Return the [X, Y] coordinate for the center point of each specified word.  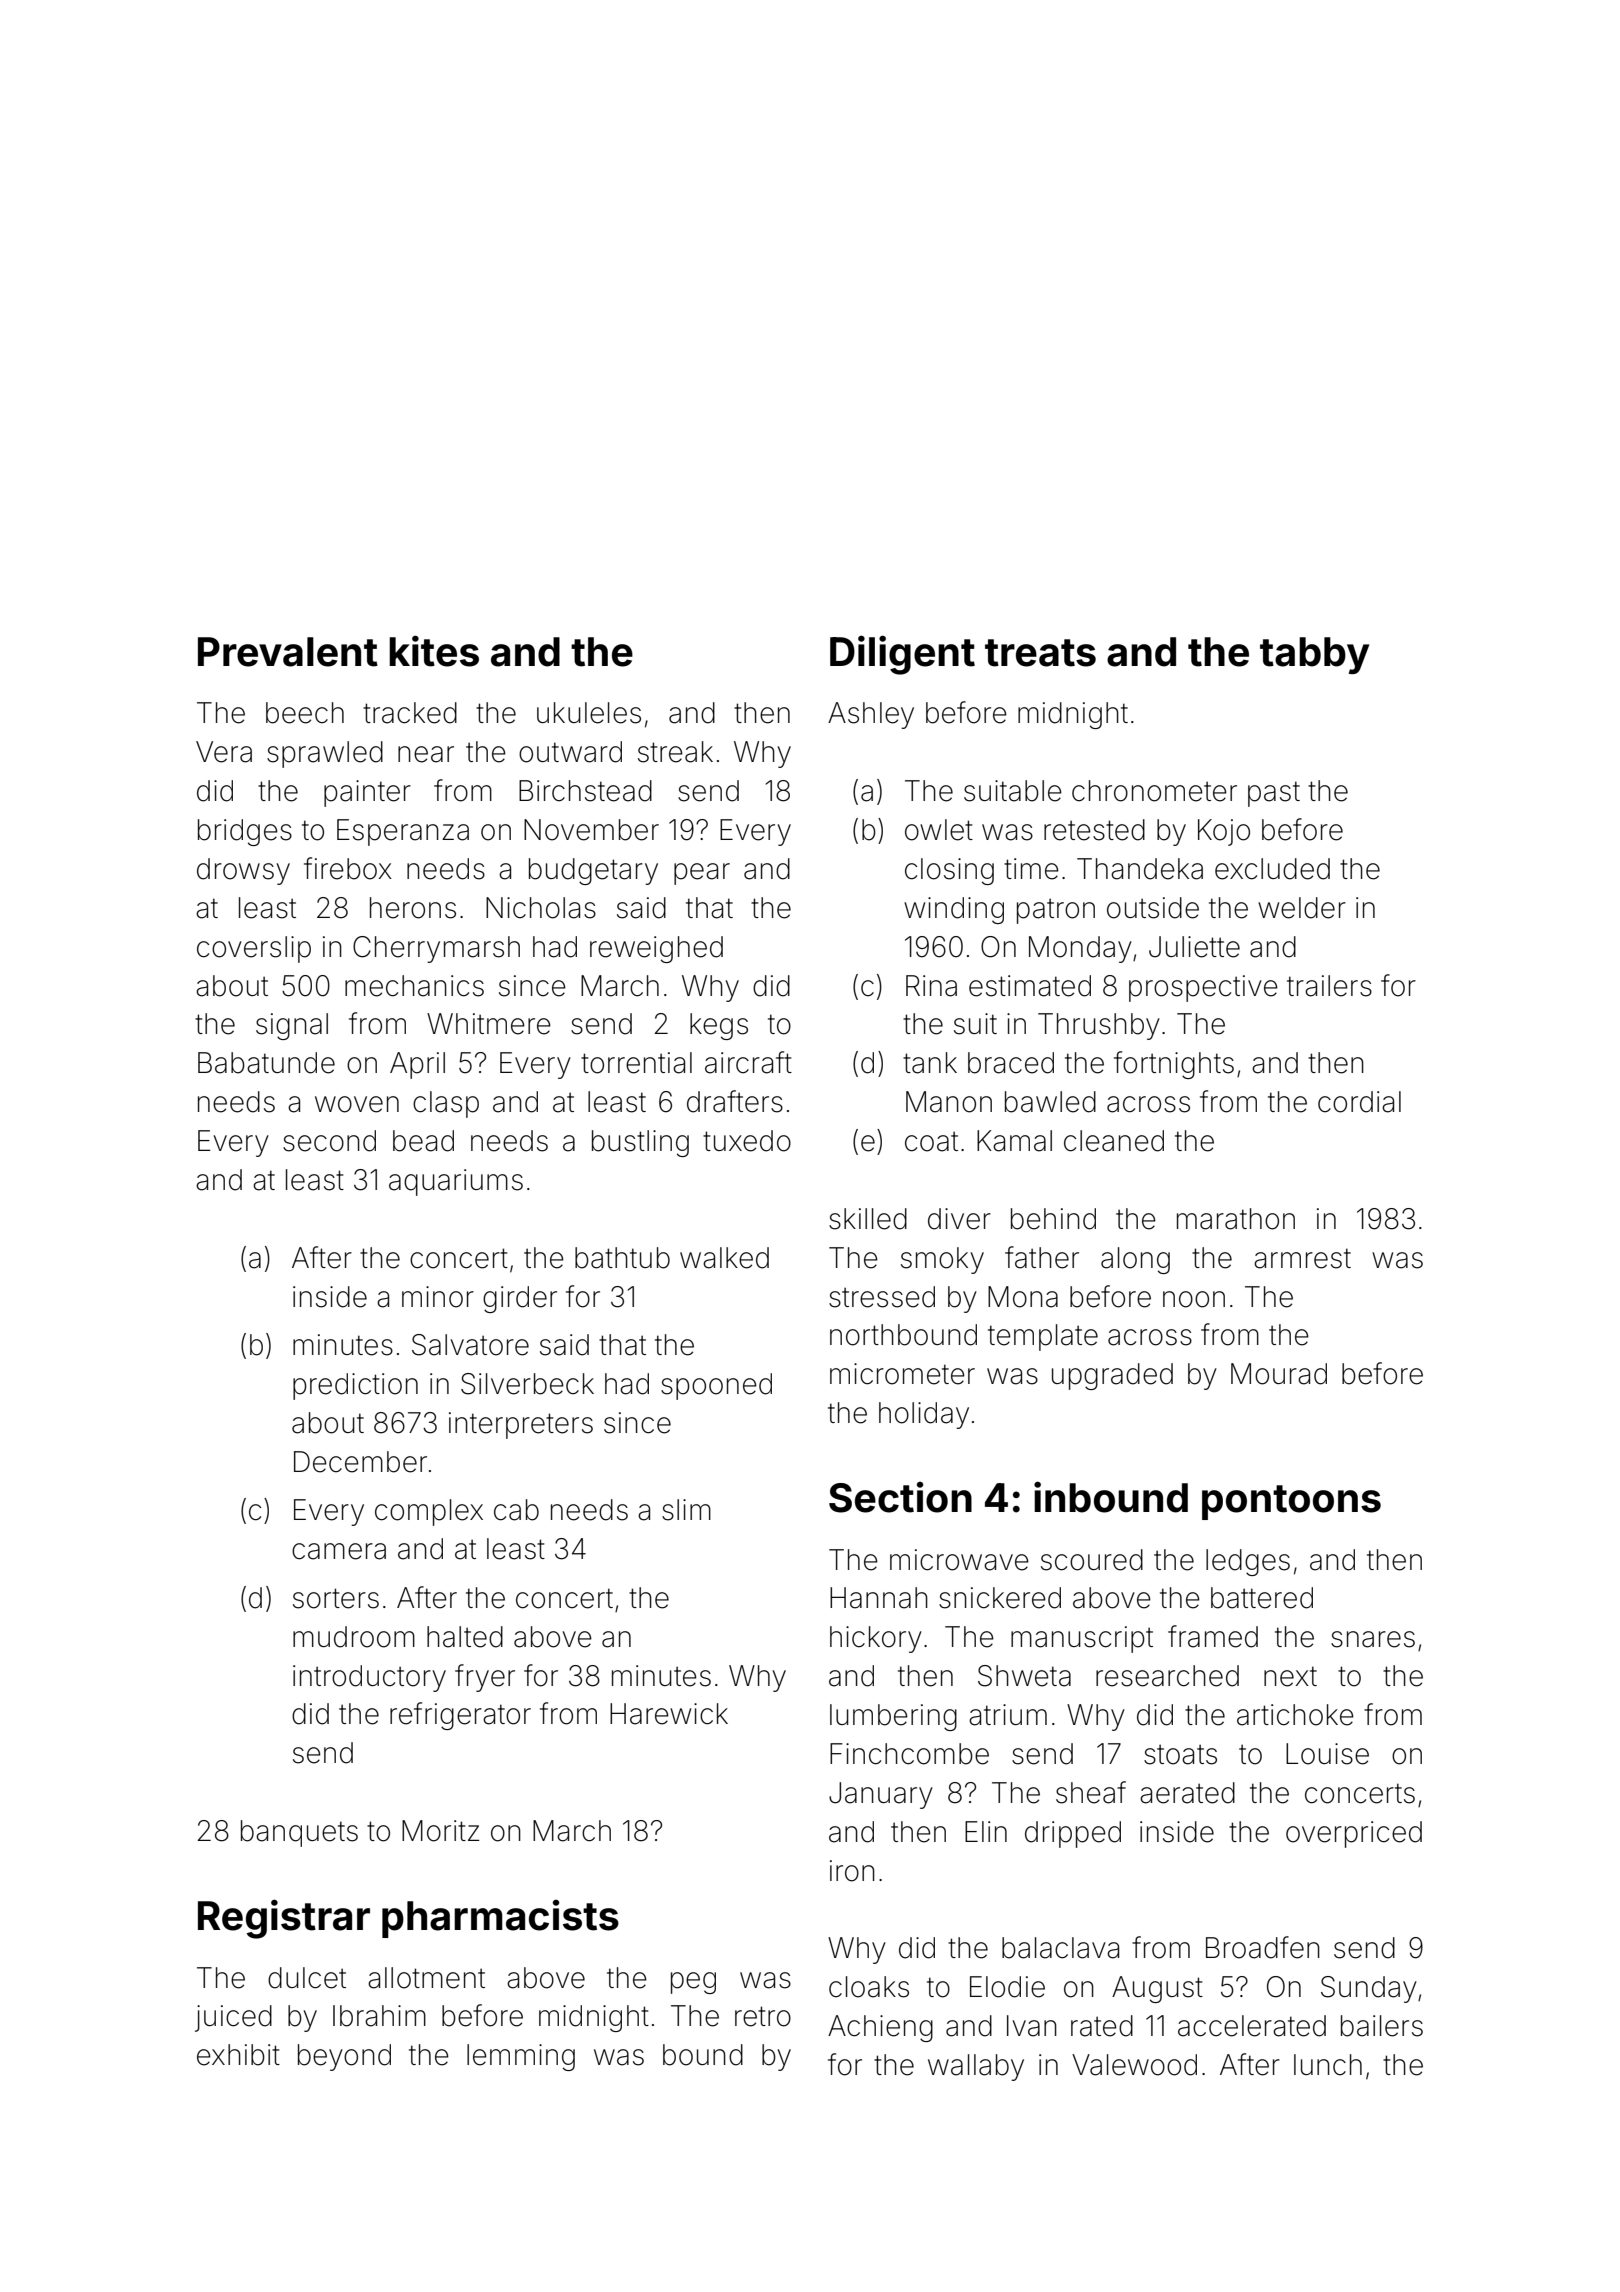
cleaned [1114, 1141]
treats [1040, 653]
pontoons [1291, 1502]
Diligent [902, 655]
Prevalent [288, 652]
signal [292, 1026]
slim [686, 1510]
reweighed [656, 949]
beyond [344, 2057]
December [360, 1462]
